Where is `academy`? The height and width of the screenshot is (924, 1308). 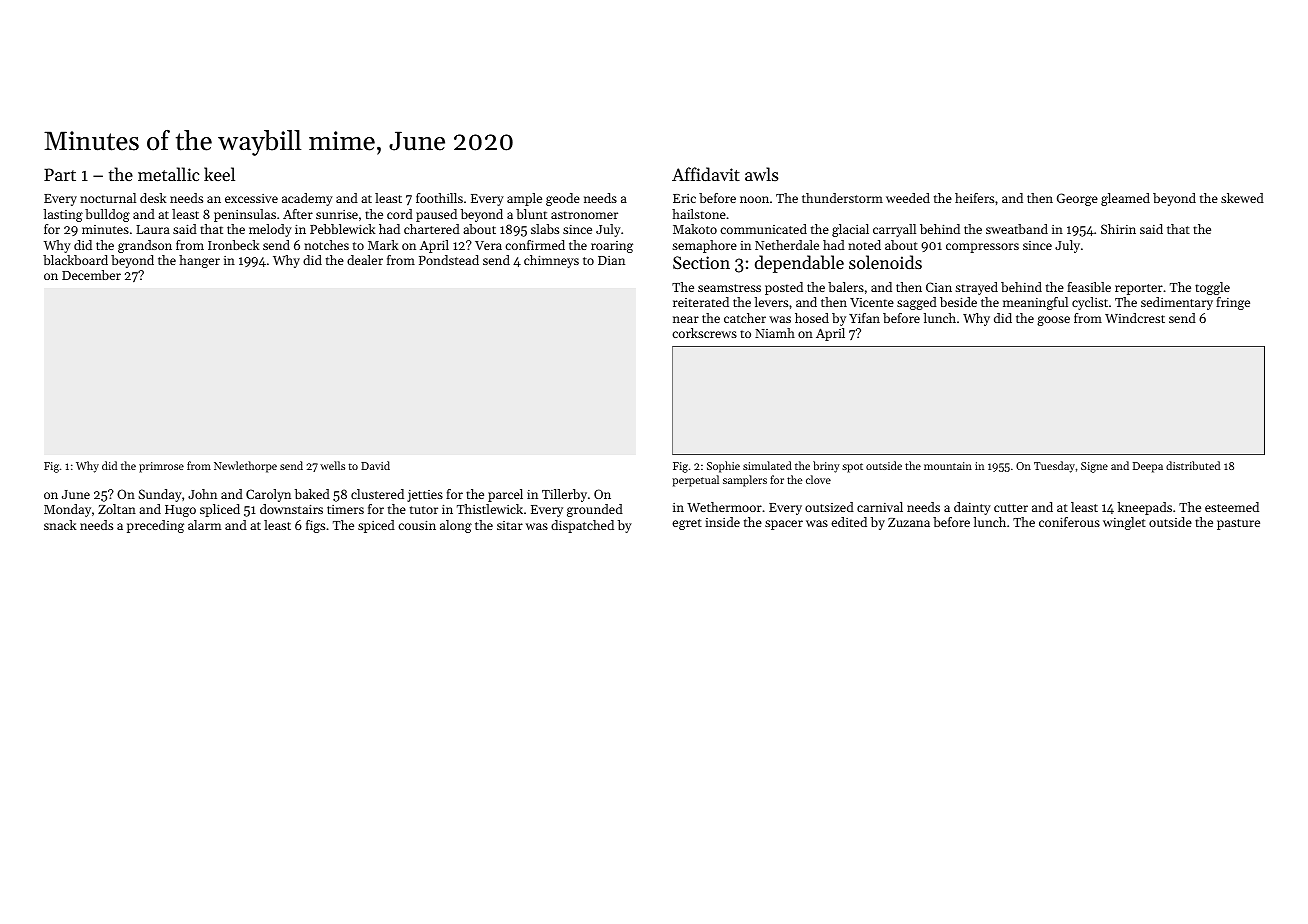 academy is located at coordinates (307, 199).
